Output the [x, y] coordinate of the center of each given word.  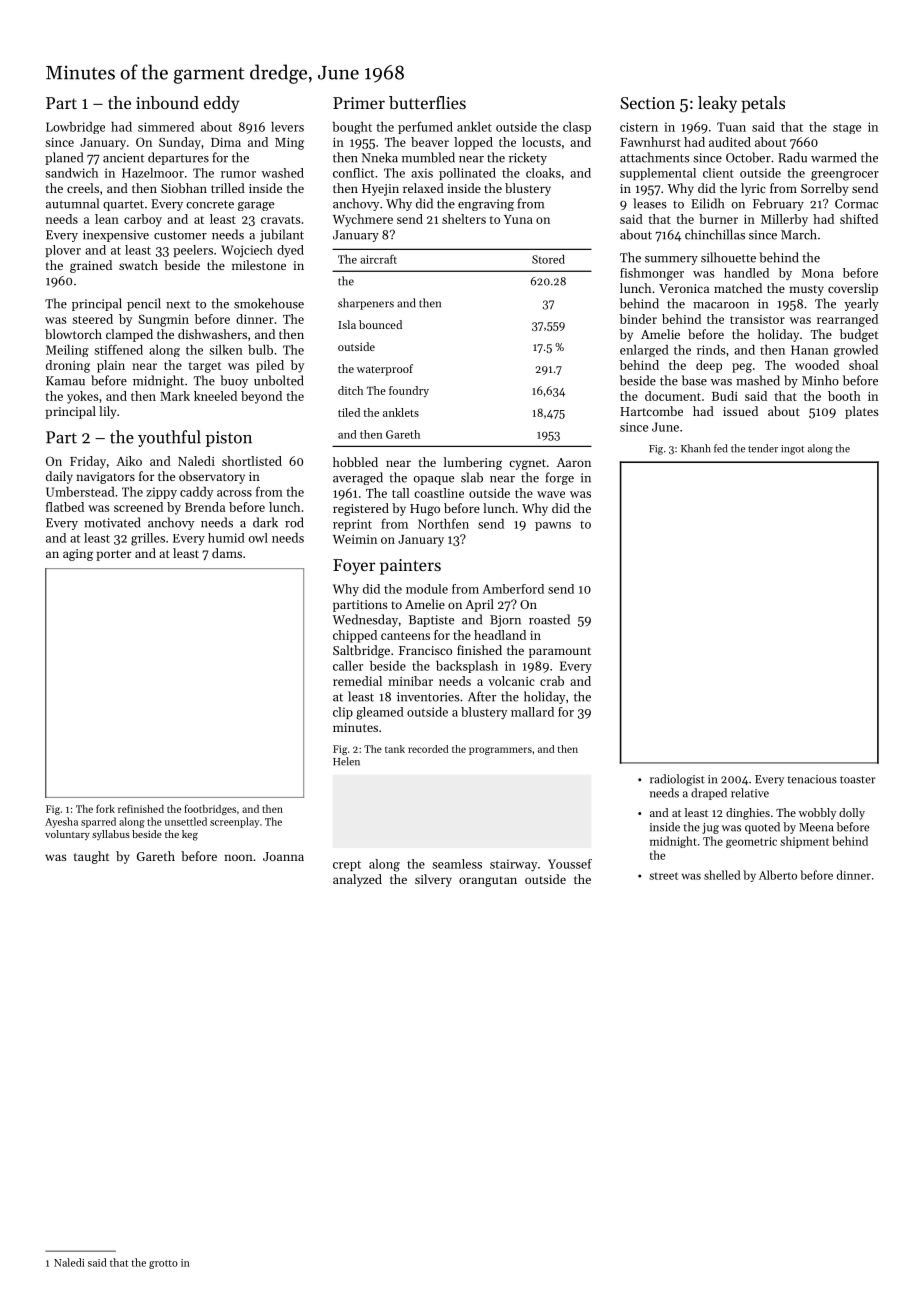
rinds [711, 350]
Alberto [778, 875]
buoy [234, 381]
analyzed [357, 880]
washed [282, 173]
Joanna [283, 856]
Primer [359, 103]
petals [763, 104]
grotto [163, 1264]
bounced [380, 324]
